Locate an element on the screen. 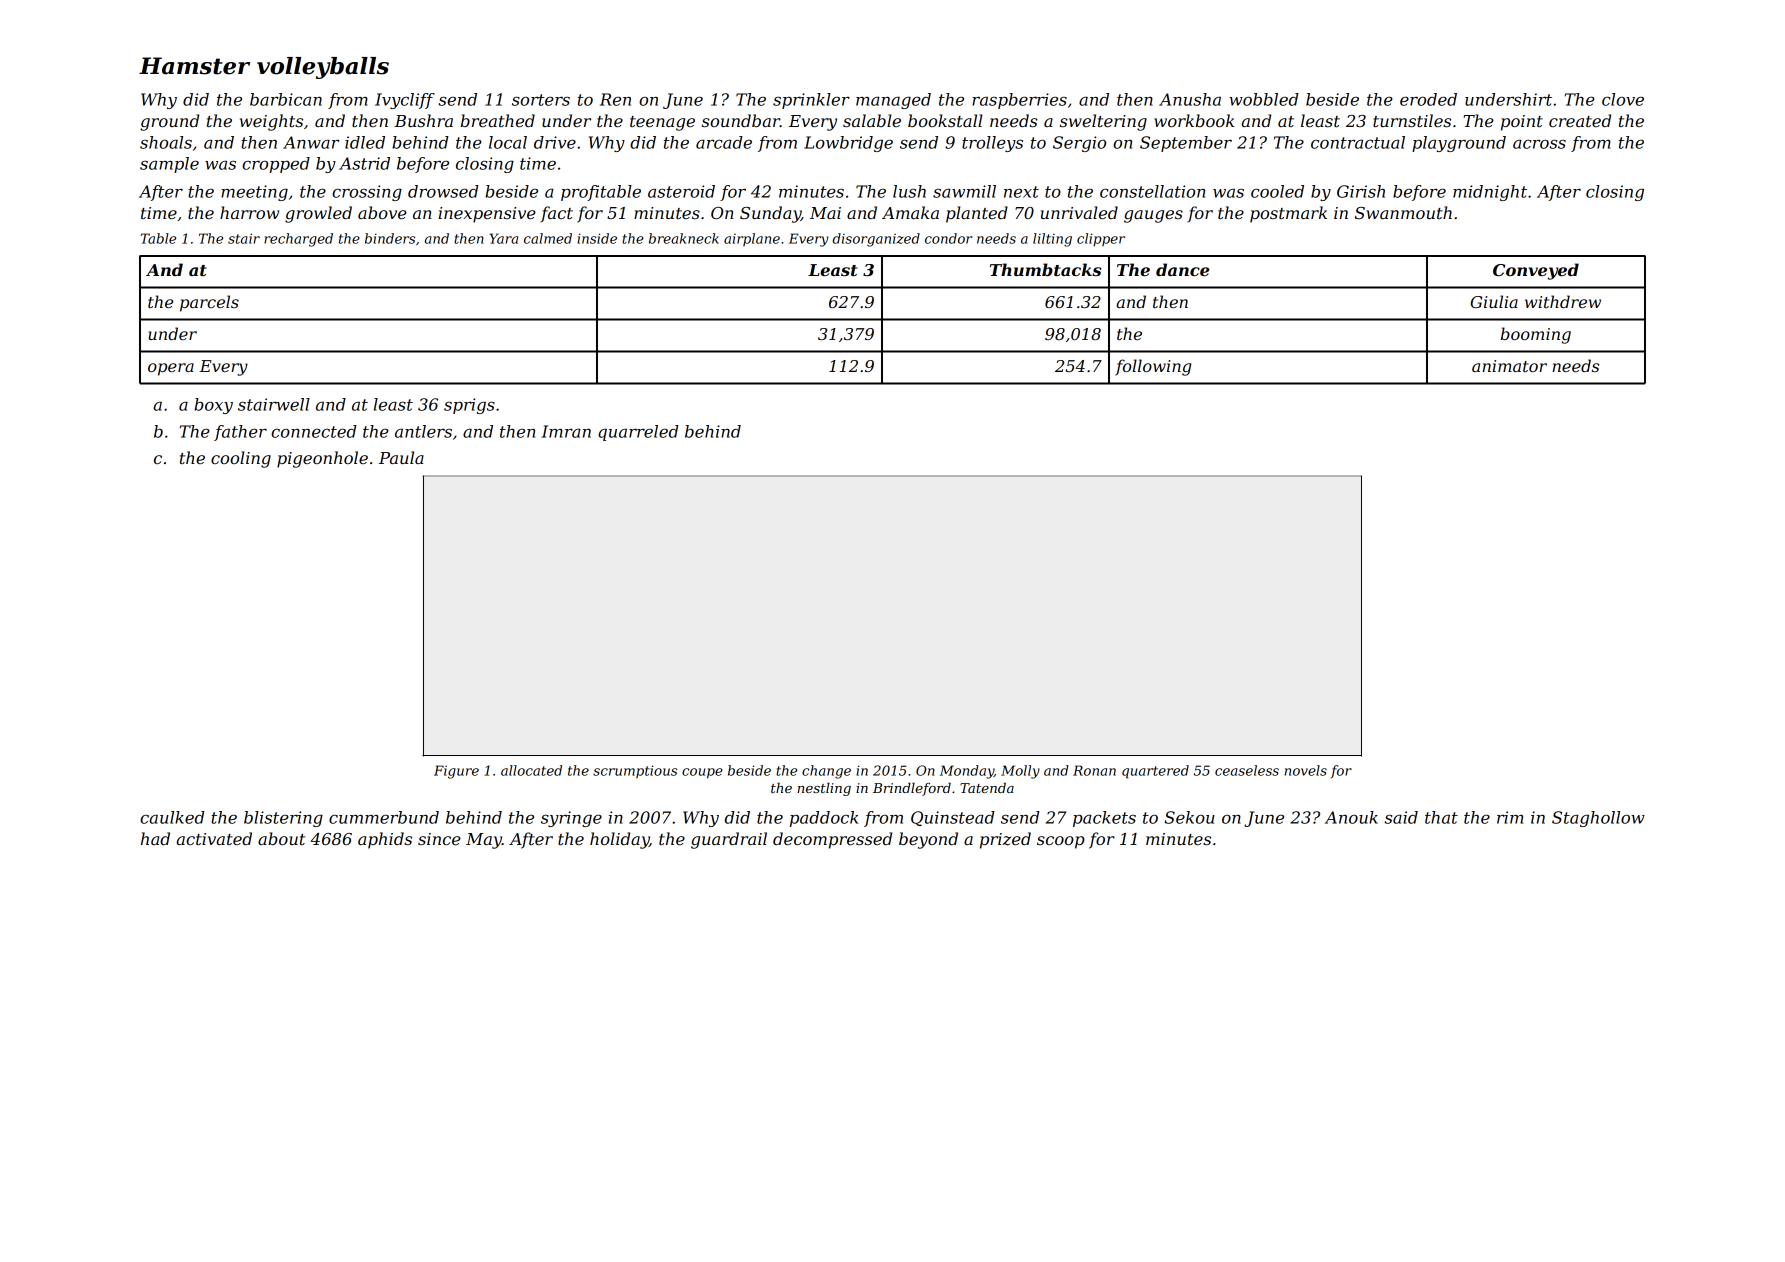 The height and width of the screenshot is (1262, 1785). activated is located at coordinates (214, 838).
